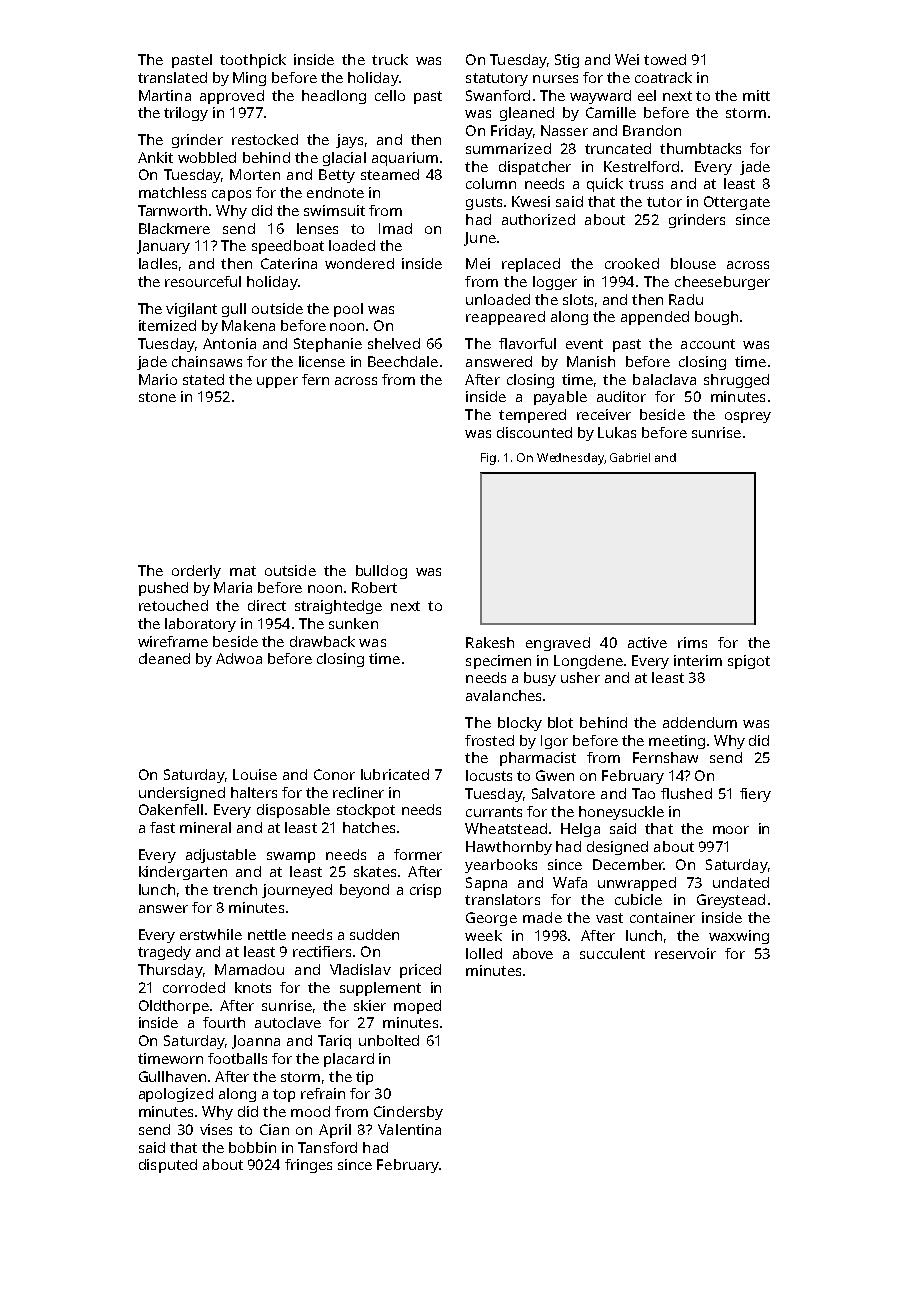 The image size is (908, 1316). Describe the element at coordinates (637, 884) in the screenshot. I see `unwrapped` at that location.
